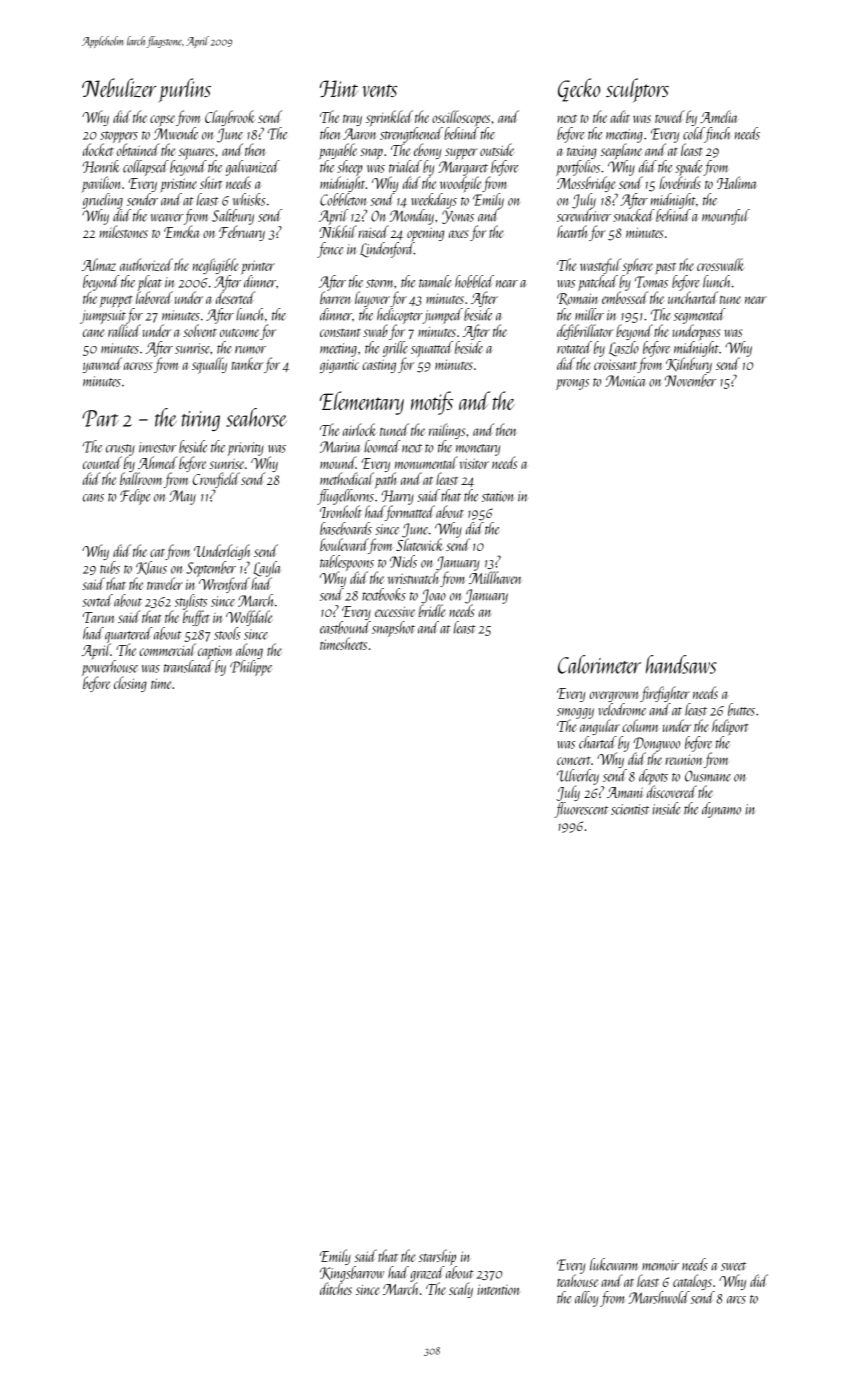 This screenshot has width=849, height=1400. I want to click on ditches, so click(336, 1288).
